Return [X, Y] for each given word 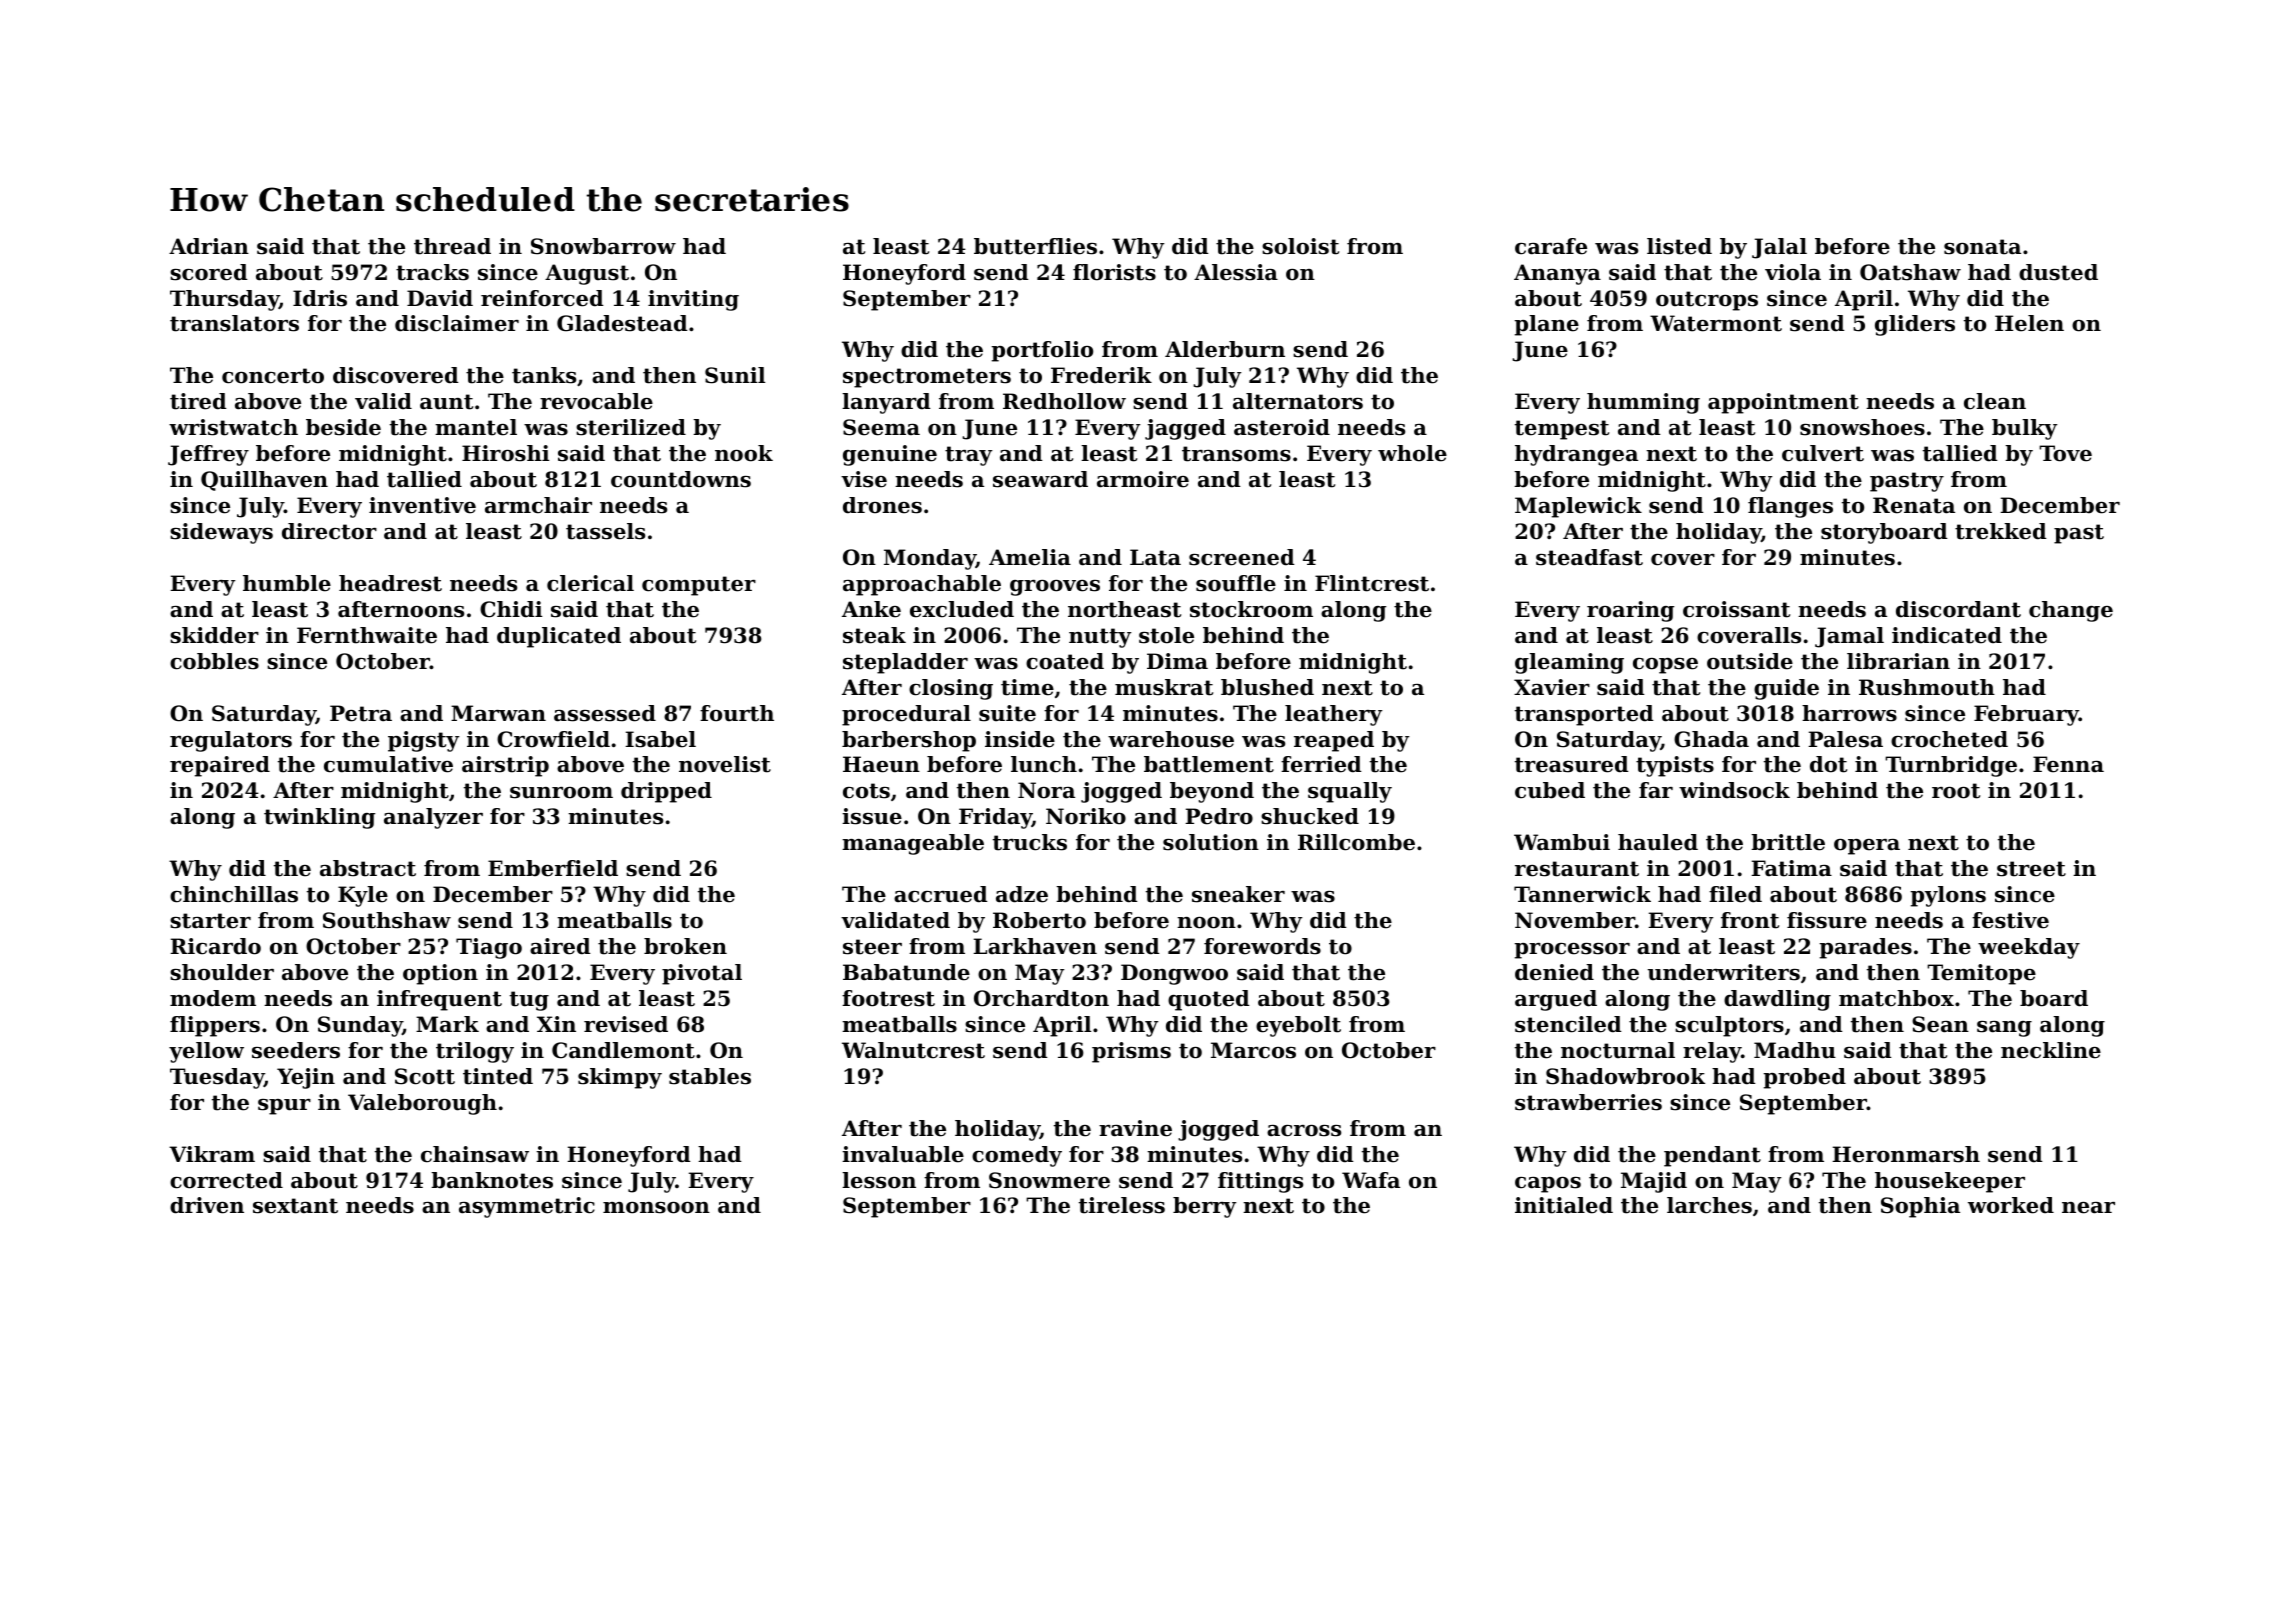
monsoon [656, 1208]
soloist [1300, 246]
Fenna [2068, 764]
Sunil [735, 375]
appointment [1783, 403]
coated [1065, 661]
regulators [231, 741]
